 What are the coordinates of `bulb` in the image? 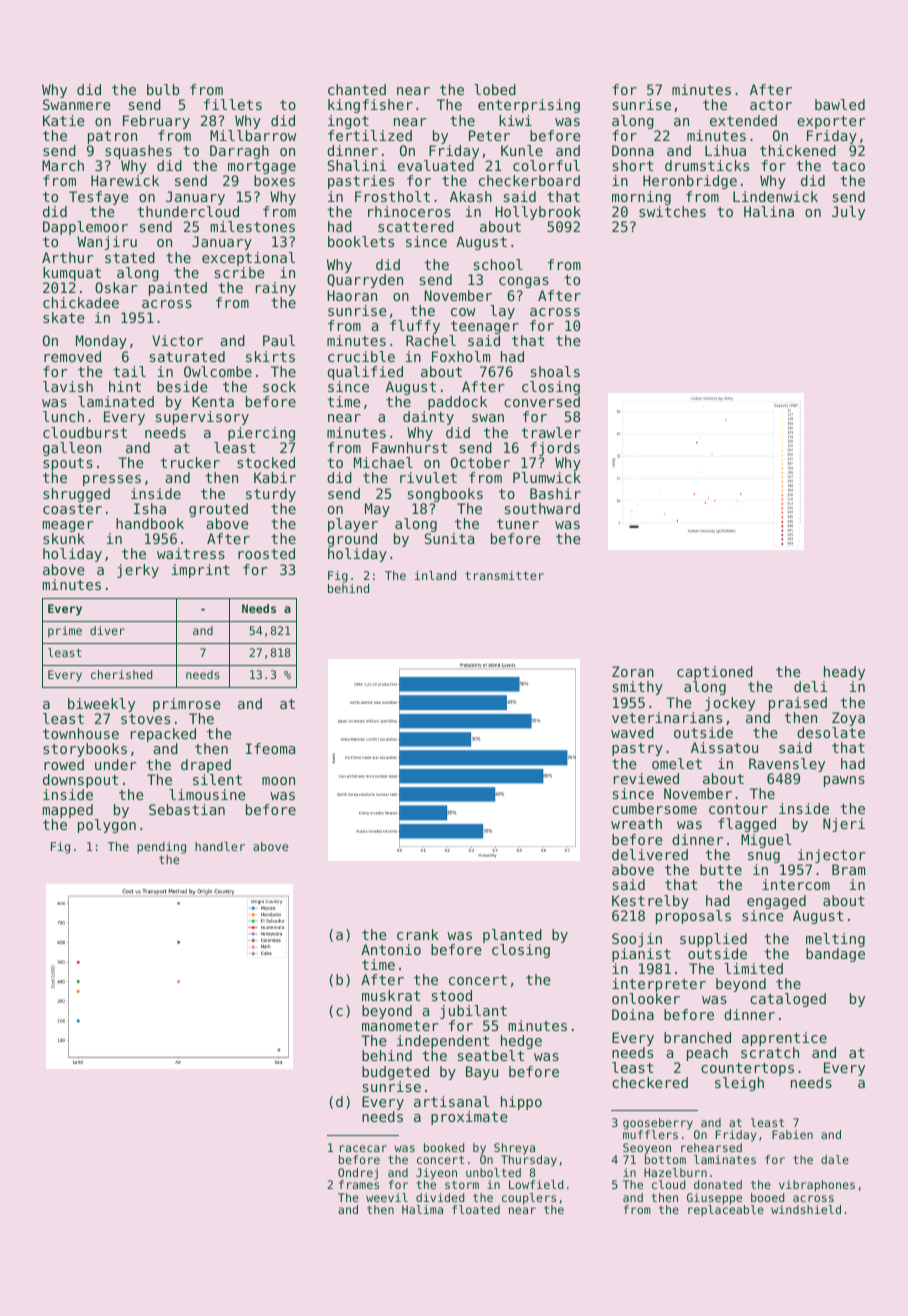 It's located at (163, 89).
